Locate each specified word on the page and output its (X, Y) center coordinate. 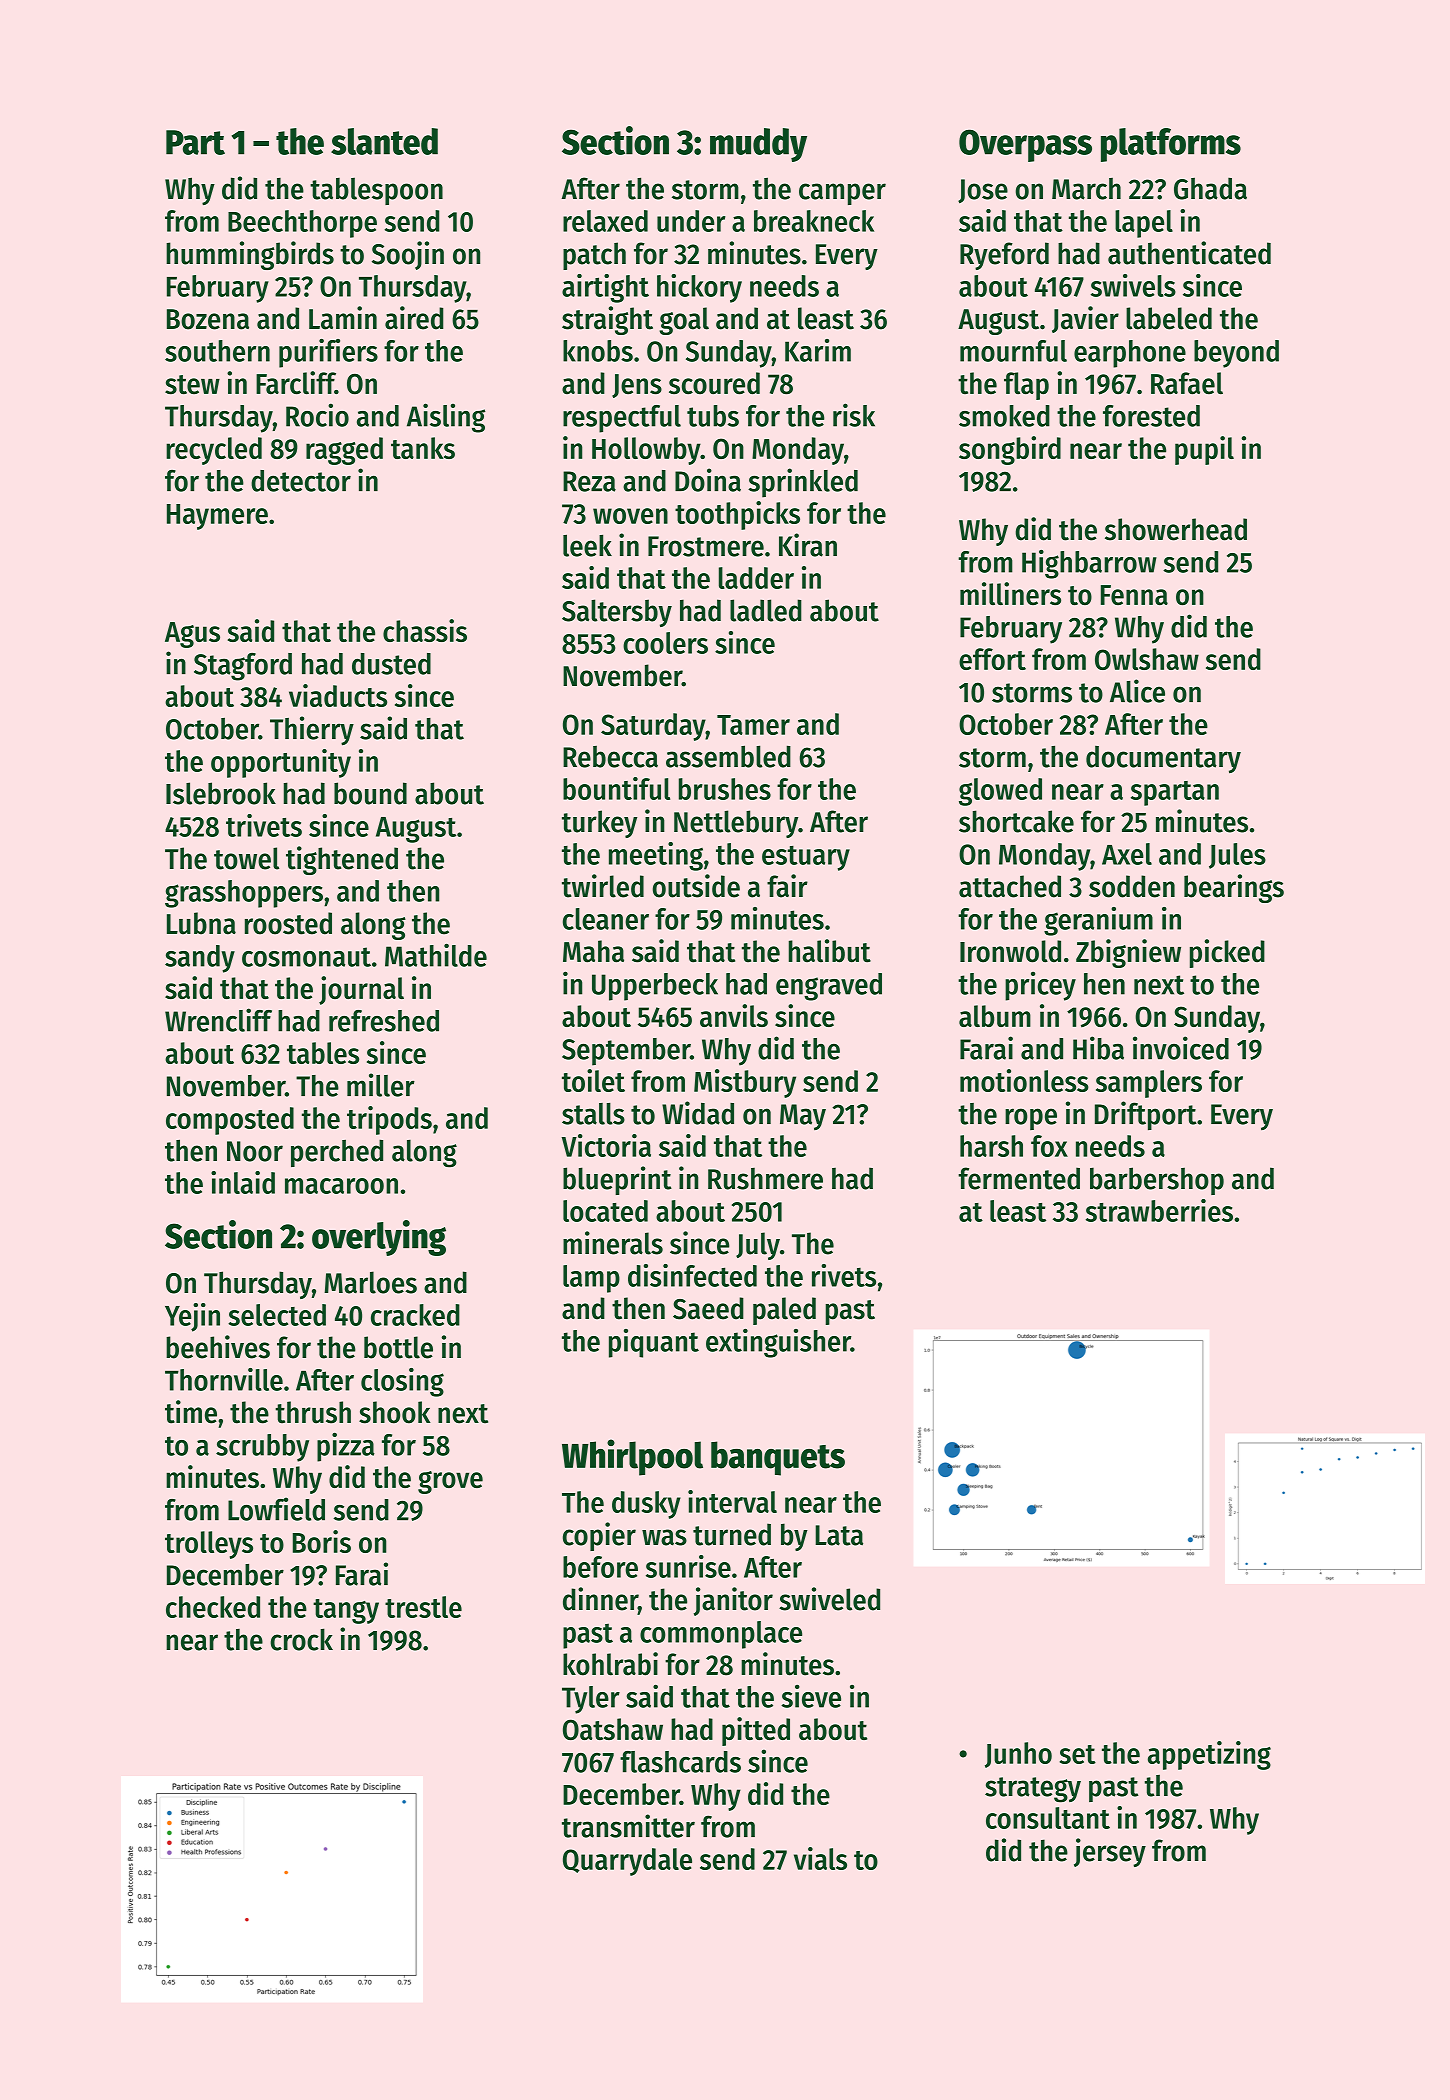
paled (784, 1311)
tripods (389, 1120)
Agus (192, 635)
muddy (758, 145)
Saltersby (617, 613)
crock (301, 1639)
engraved (829, 987)
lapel (1144, 224)
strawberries (1159, 1210)
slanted (384, 141)
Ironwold (1010, 951)
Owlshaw (1147, 659)
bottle (398, 1347)
